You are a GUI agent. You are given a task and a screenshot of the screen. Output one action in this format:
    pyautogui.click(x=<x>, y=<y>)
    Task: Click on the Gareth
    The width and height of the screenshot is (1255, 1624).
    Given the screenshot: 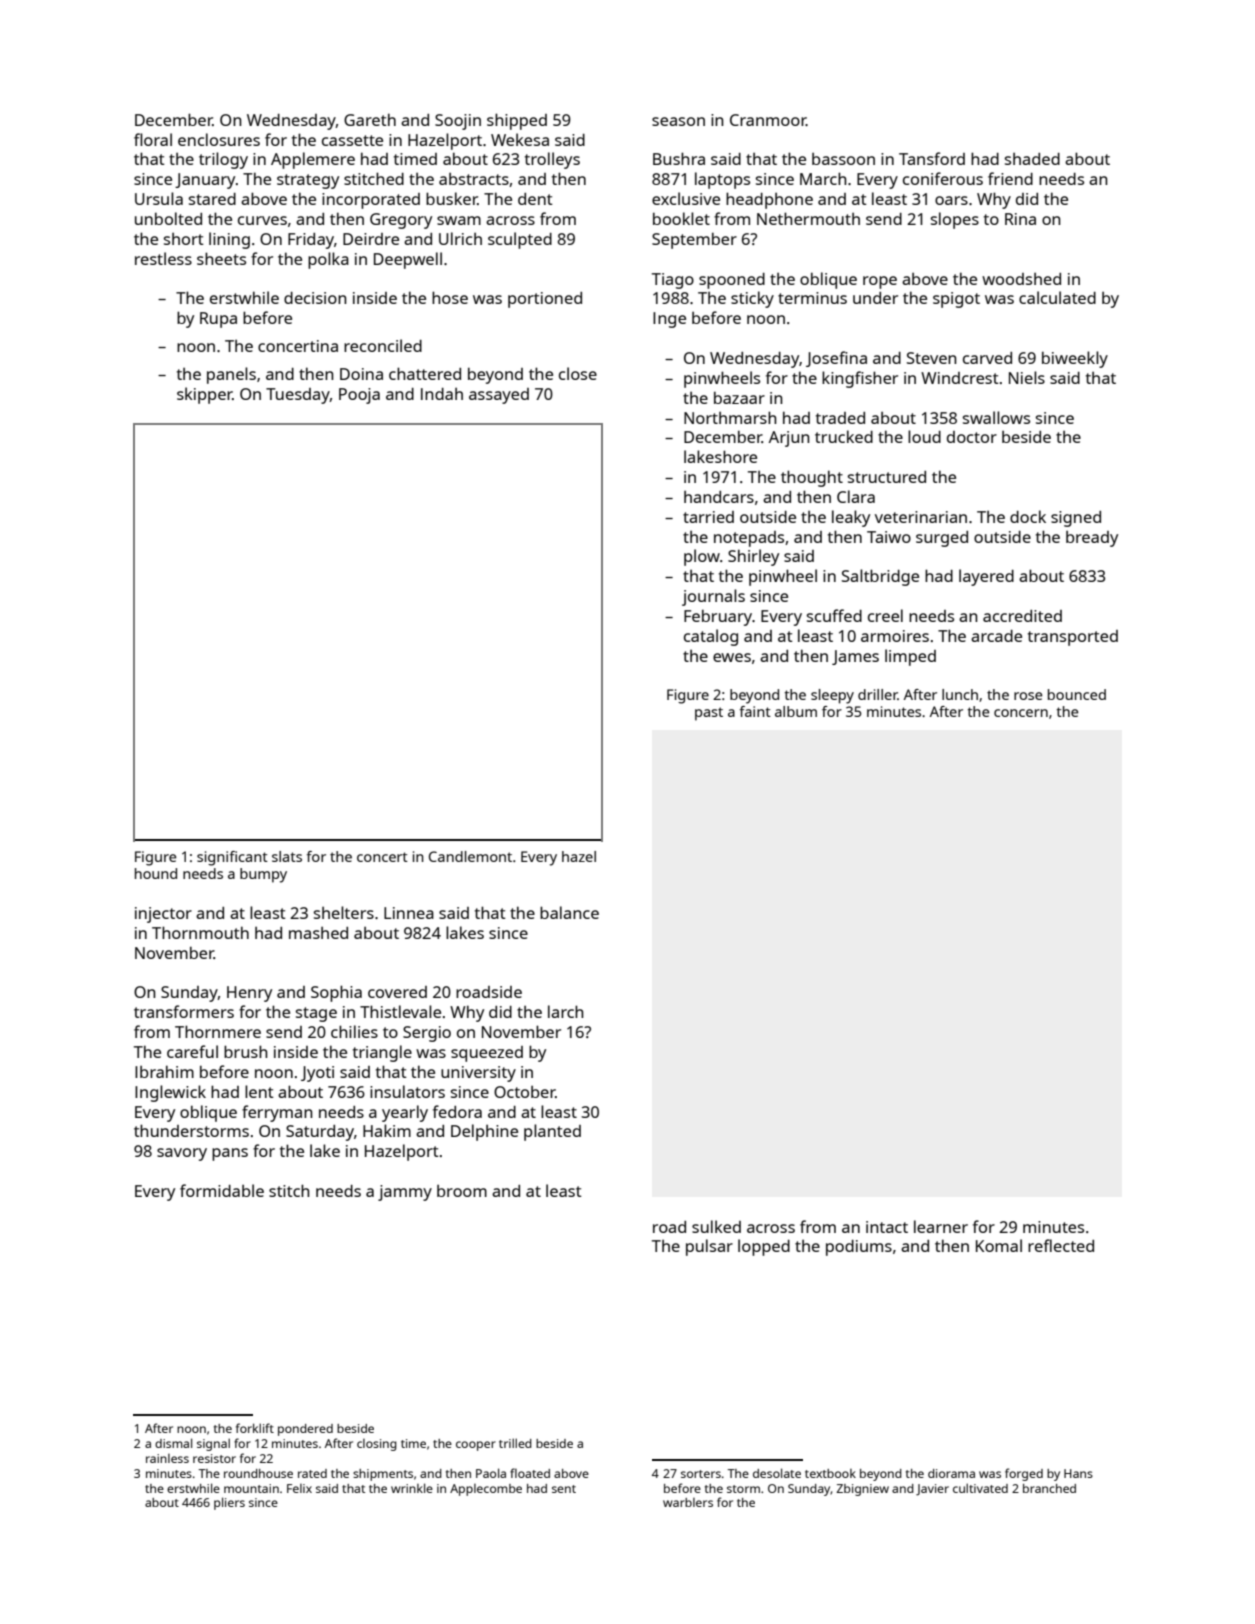 What is the action you would take?
    pyautogui.click(x=370, y=119)
